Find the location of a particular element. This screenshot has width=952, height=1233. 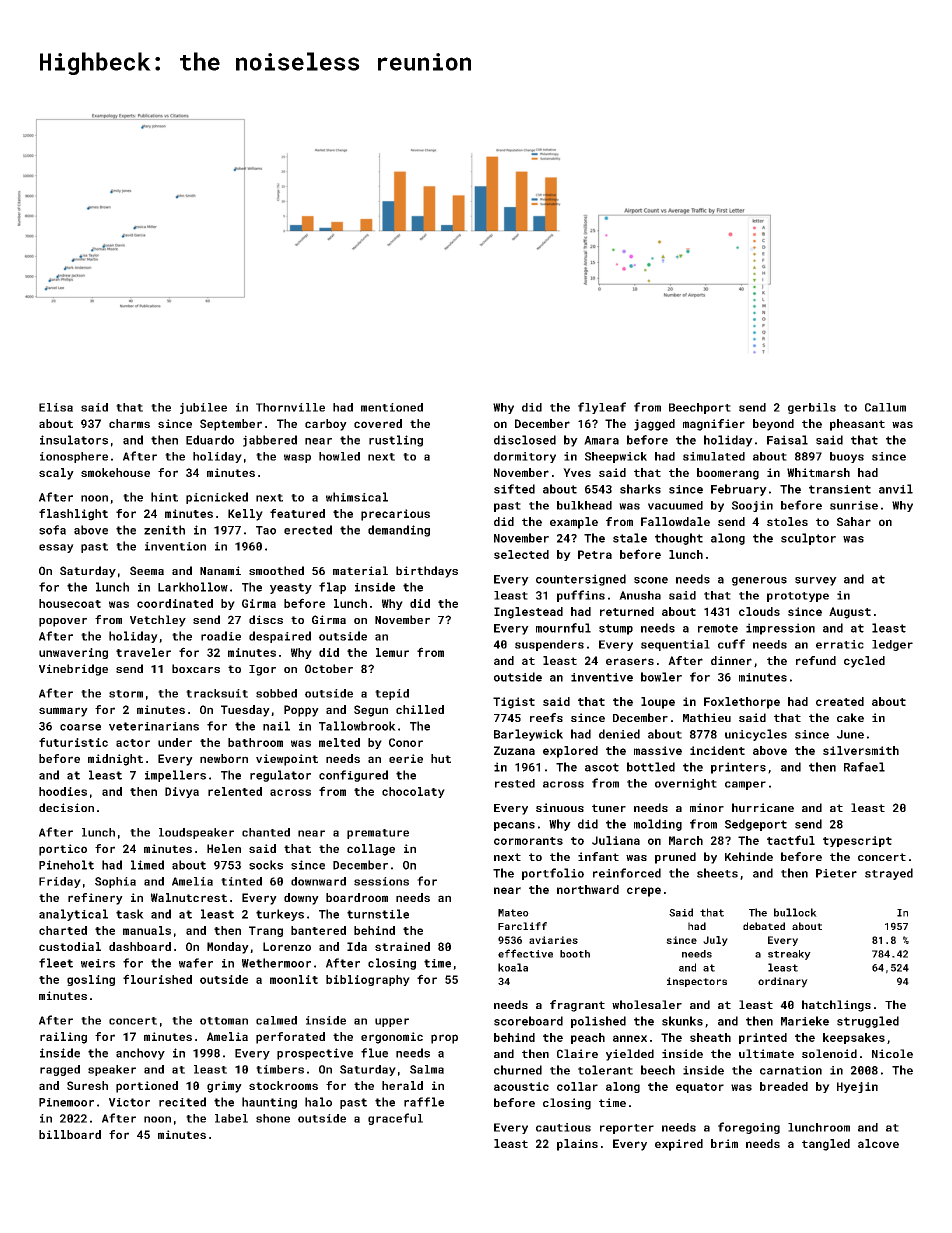

Mateo is located at coordinates (513, 913).
